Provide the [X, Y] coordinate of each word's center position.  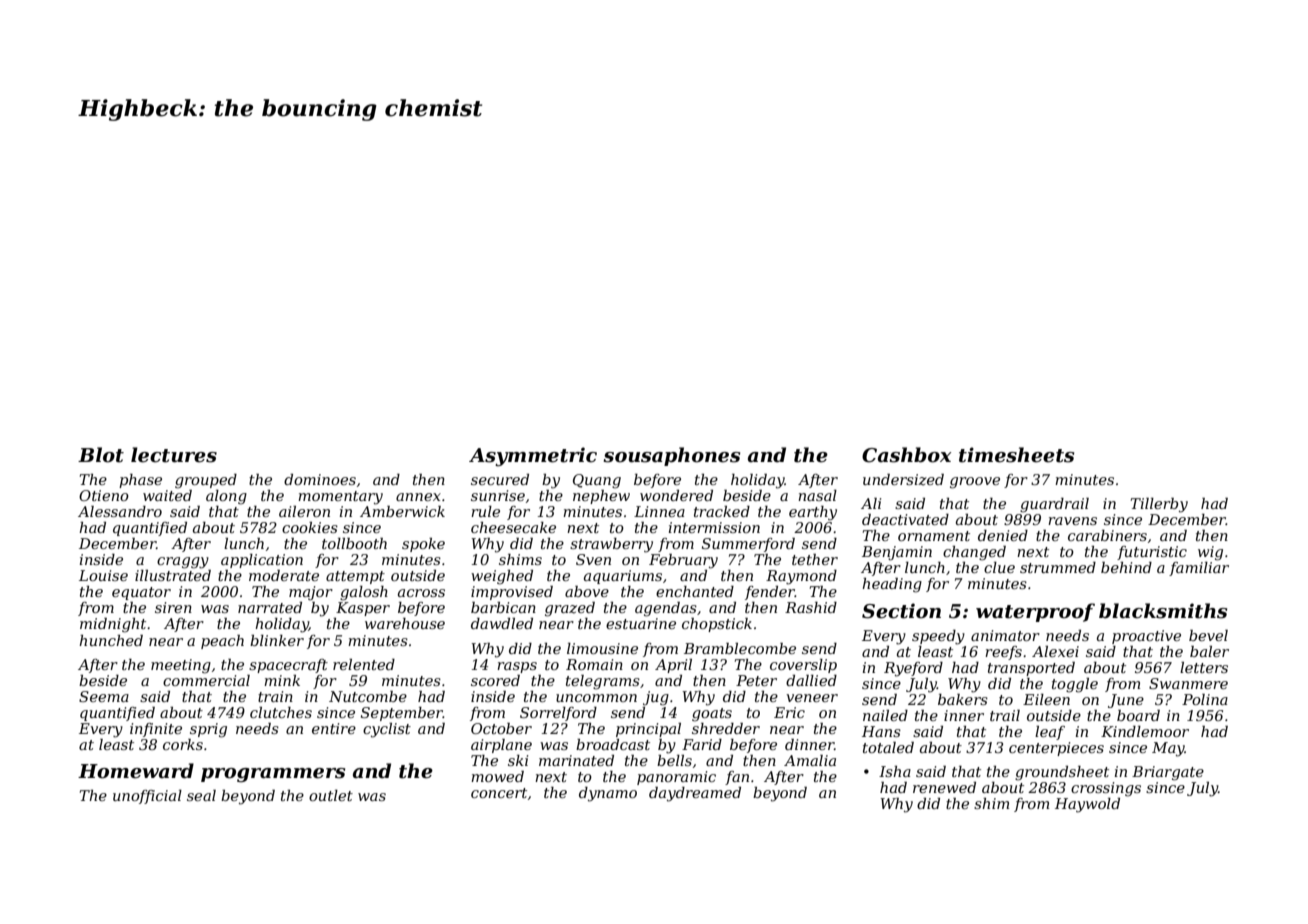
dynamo [608, 794]
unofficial [147, 797]
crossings [1106, 789]
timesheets [1016, 455]
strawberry [611, 545]
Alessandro [120, 511]
